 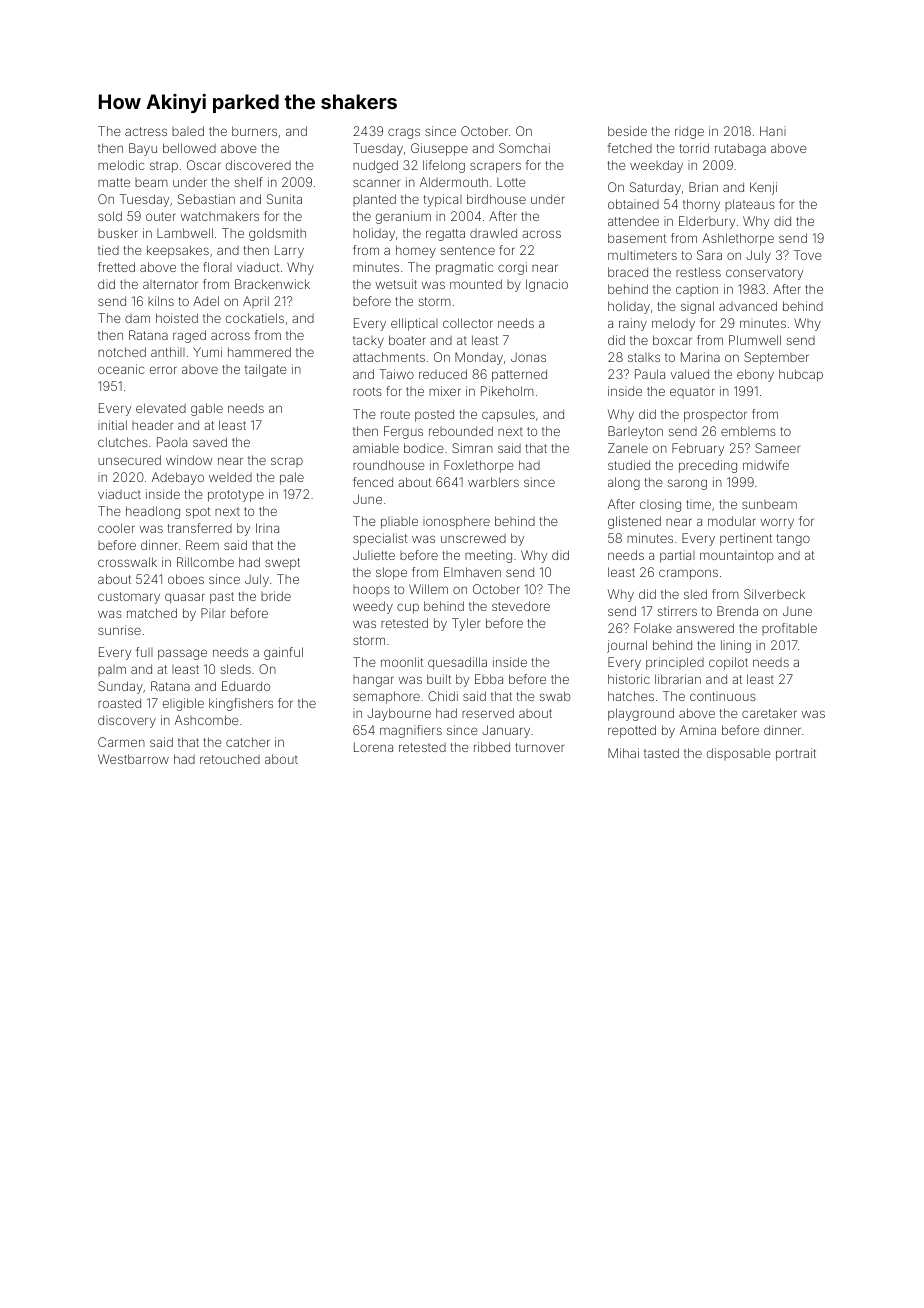 I want to click on mixer, so click(x=445, y=391).
